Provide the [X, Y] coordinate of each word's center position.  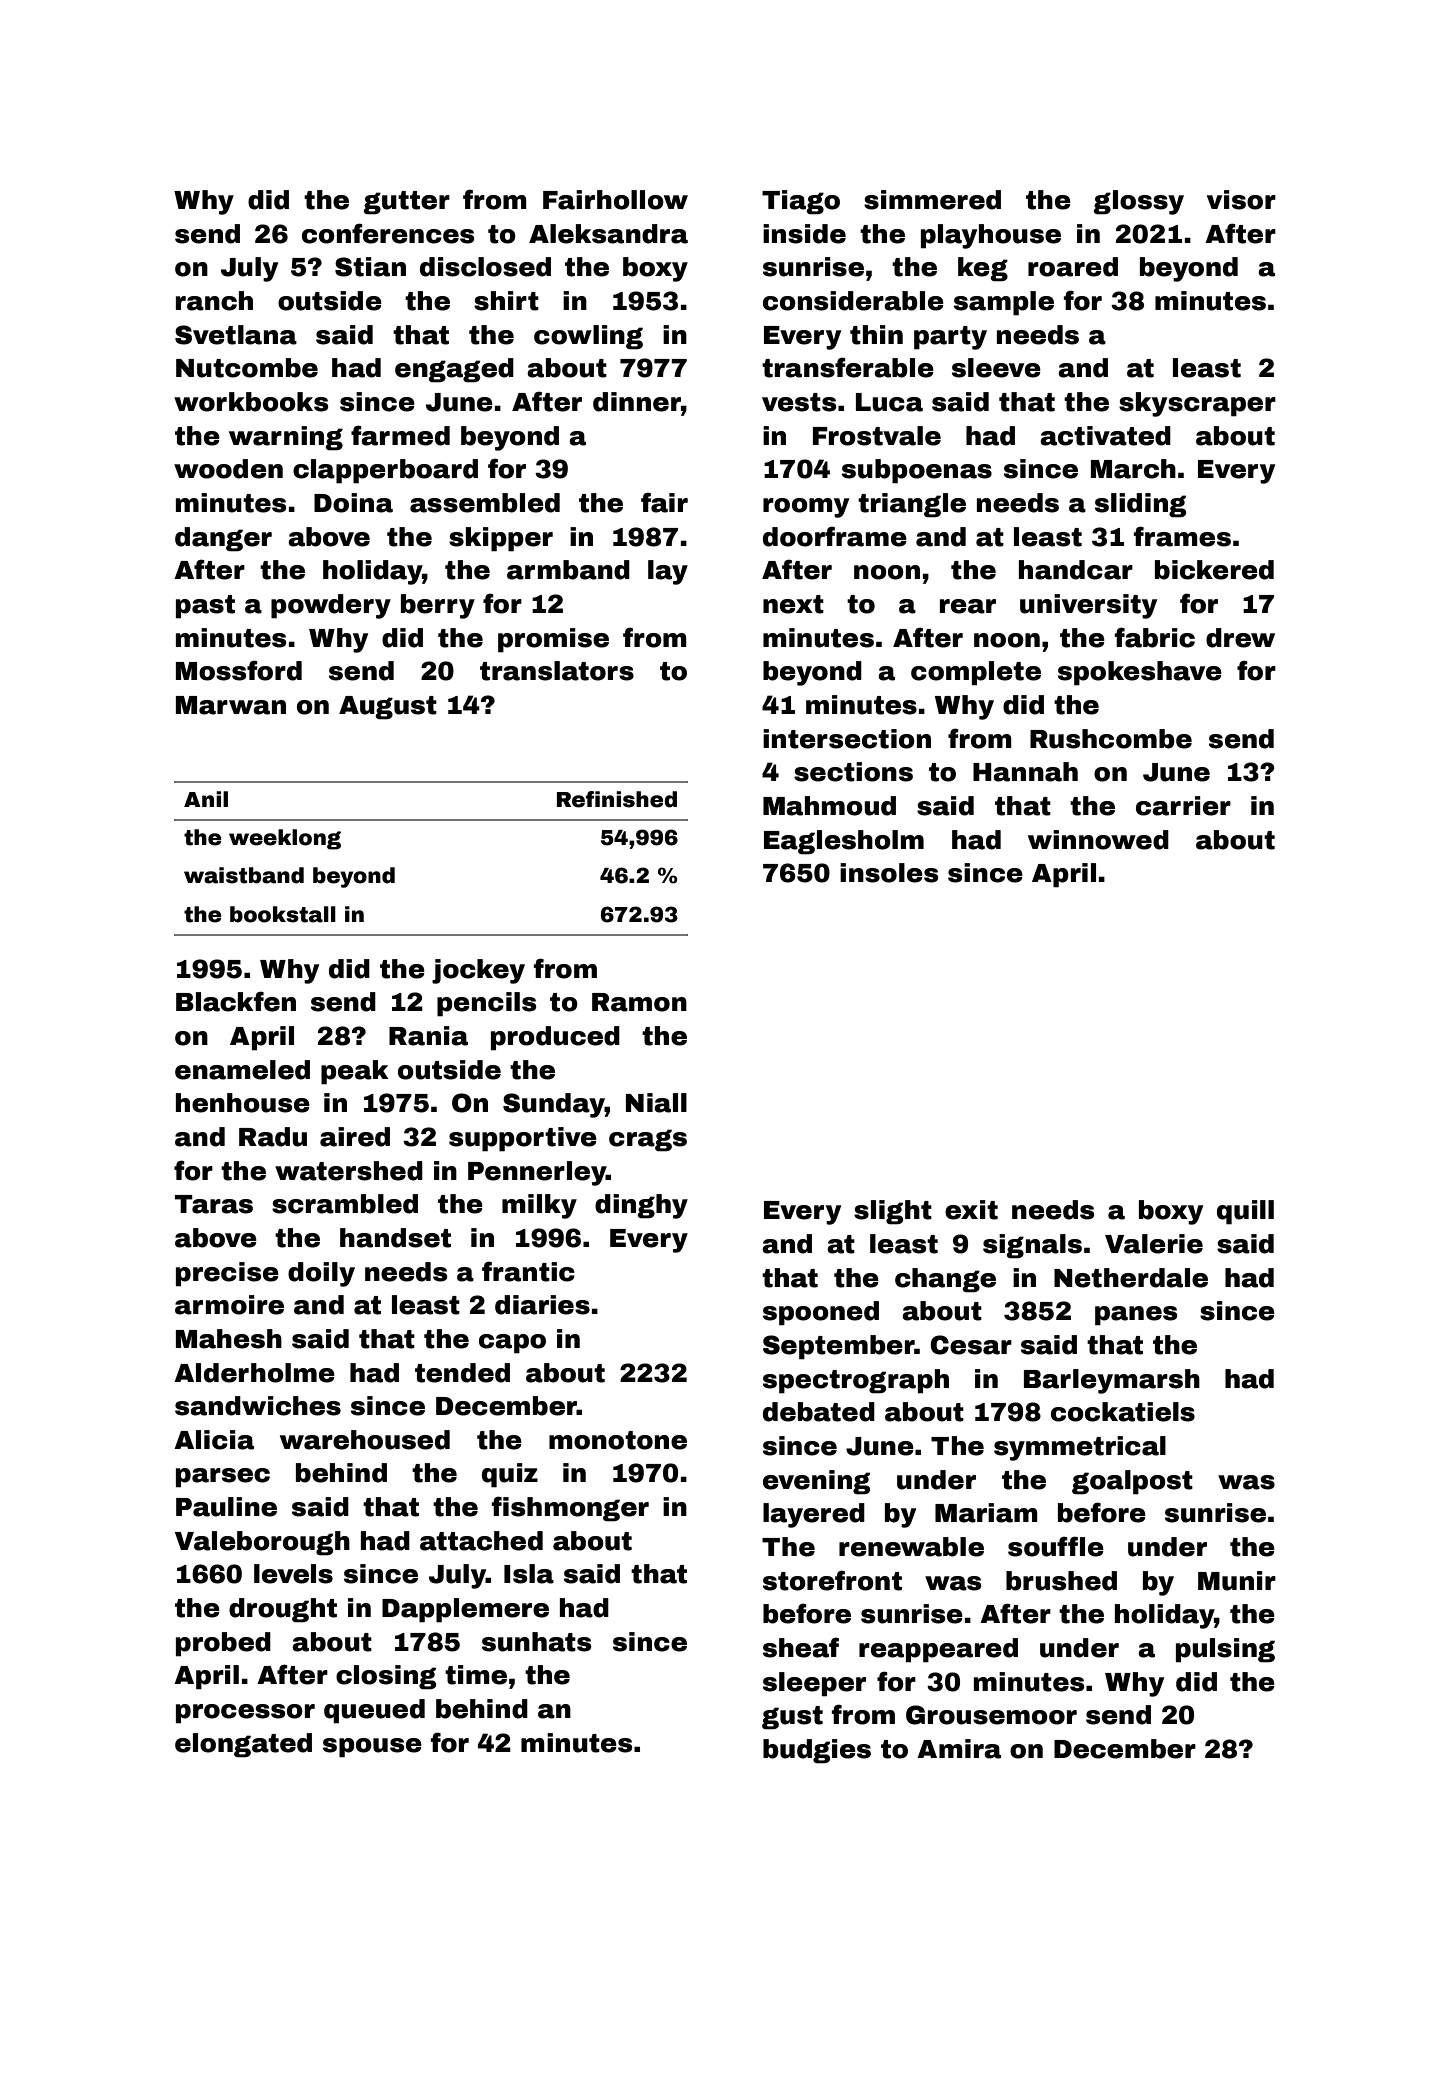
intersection [847, 739]
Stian [370, 267]
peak [354, 1072]
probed [223, 1644]
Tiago [801, 202]
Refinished [617, 799]
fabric [1155, 637]
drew [1240, 638]
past [205, 607]
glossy [1138, 202]
